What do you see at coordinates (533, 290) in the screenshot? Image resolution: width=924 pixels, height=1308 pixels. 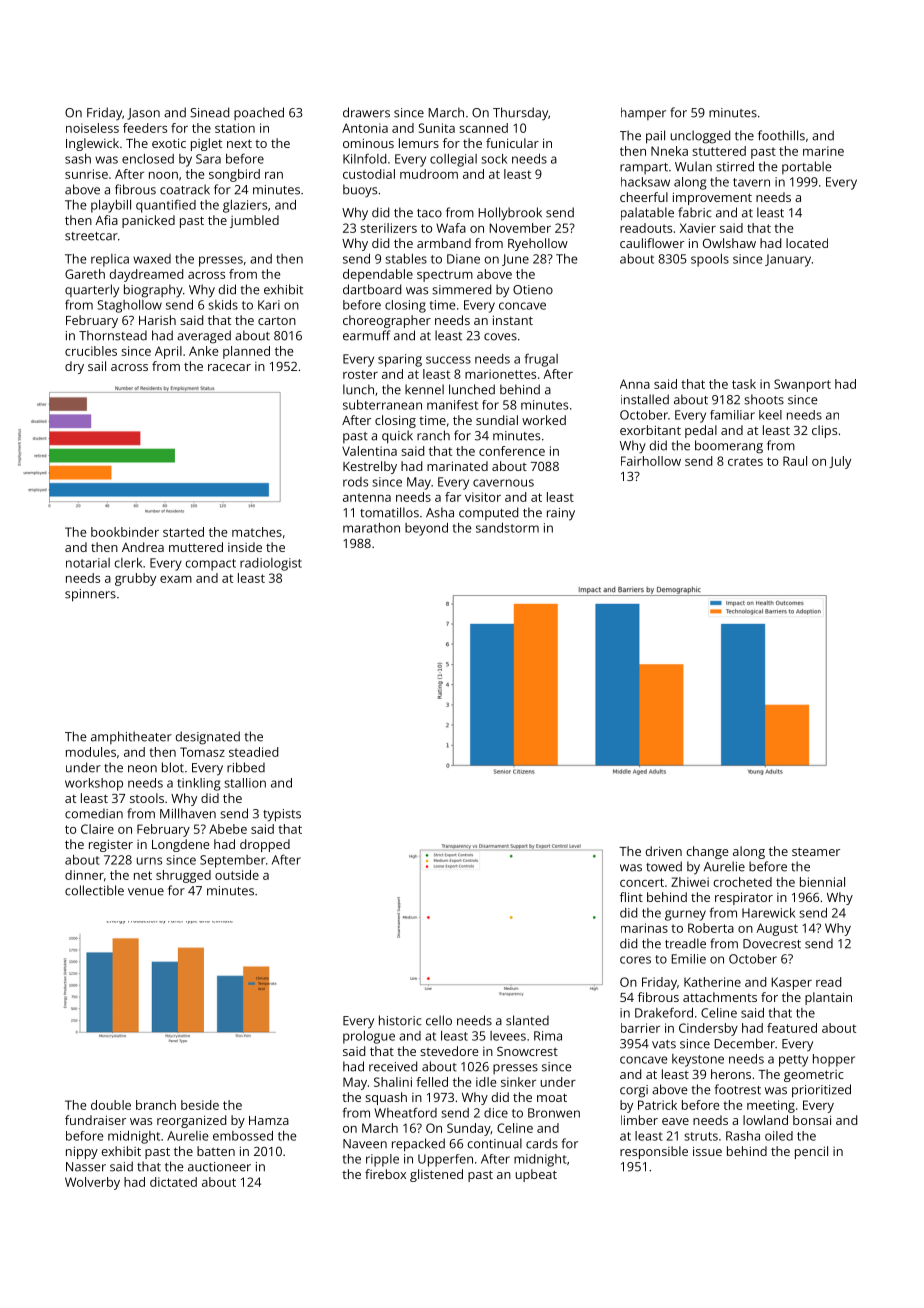 I see `Otieno` at bounding box center [533, 290].
